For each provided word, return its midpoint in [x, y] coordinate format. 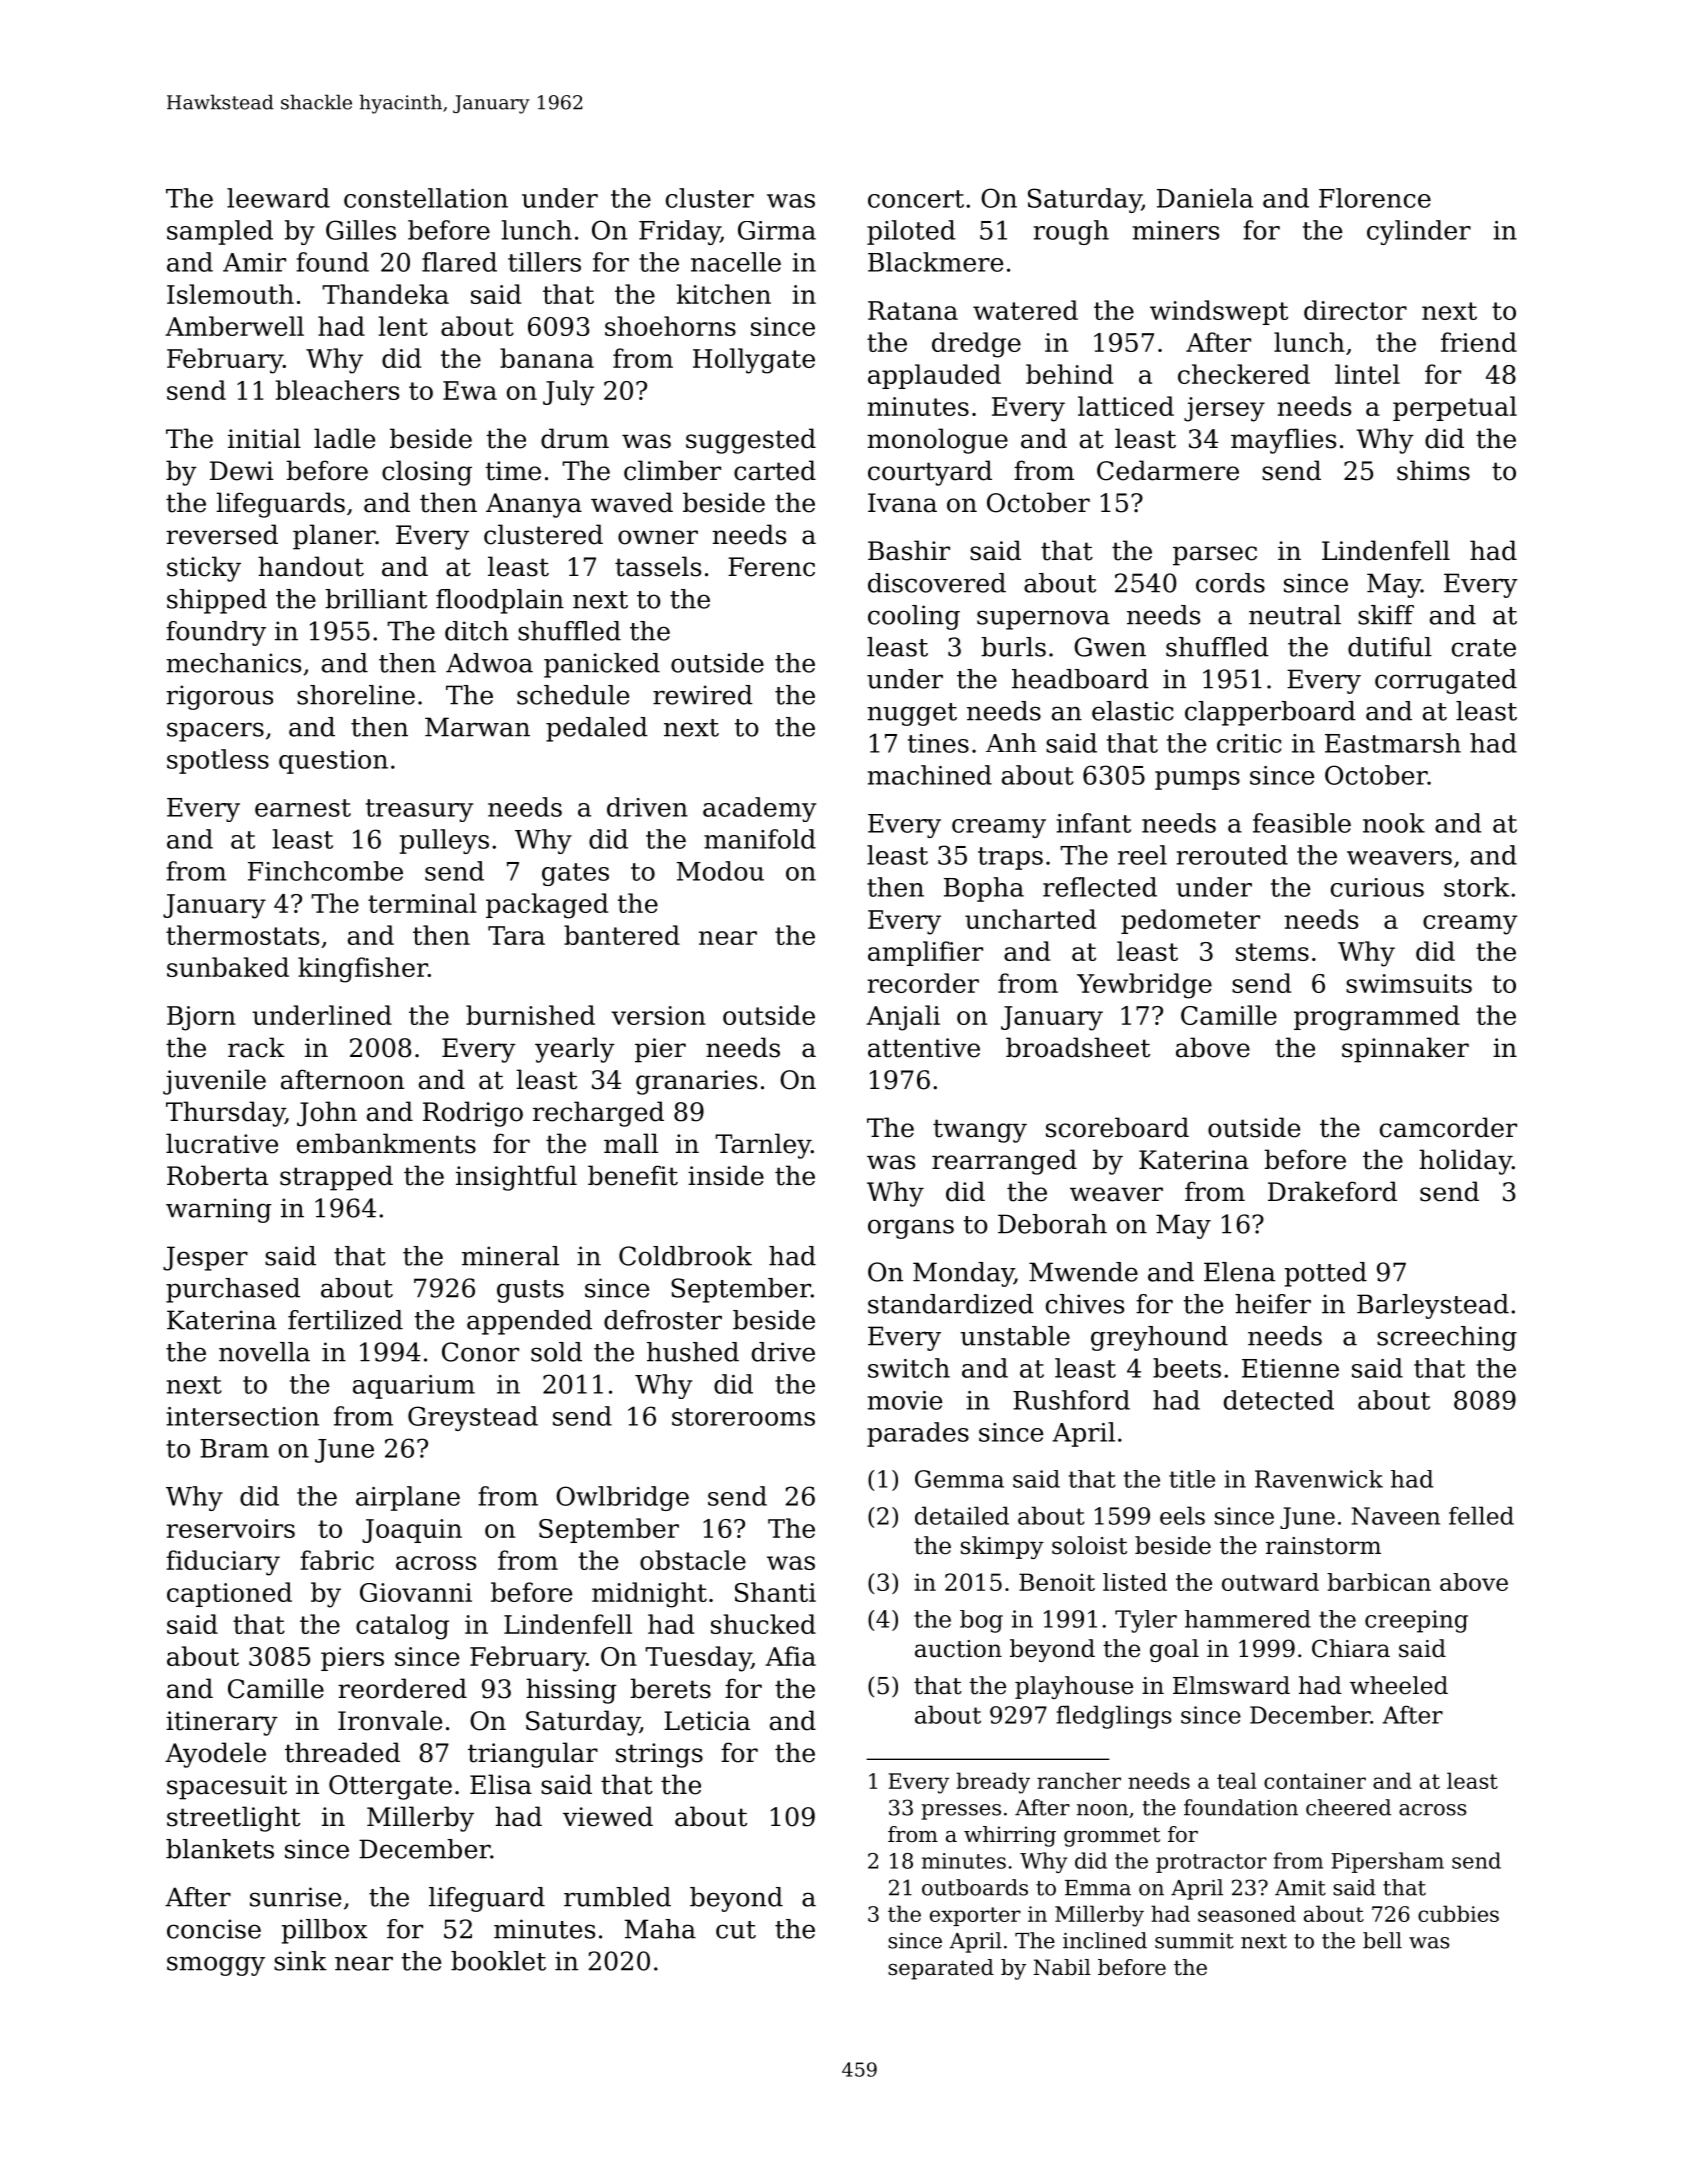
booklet [498, 1961]
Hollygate [754, 361]
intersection [242, 1416]
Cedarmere [1168, 470]
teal [1237, 1780]
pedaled [597, 729]
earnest [303, 808]
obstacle [693, 1560]
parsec [1215, 556]
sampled [220, 232]
